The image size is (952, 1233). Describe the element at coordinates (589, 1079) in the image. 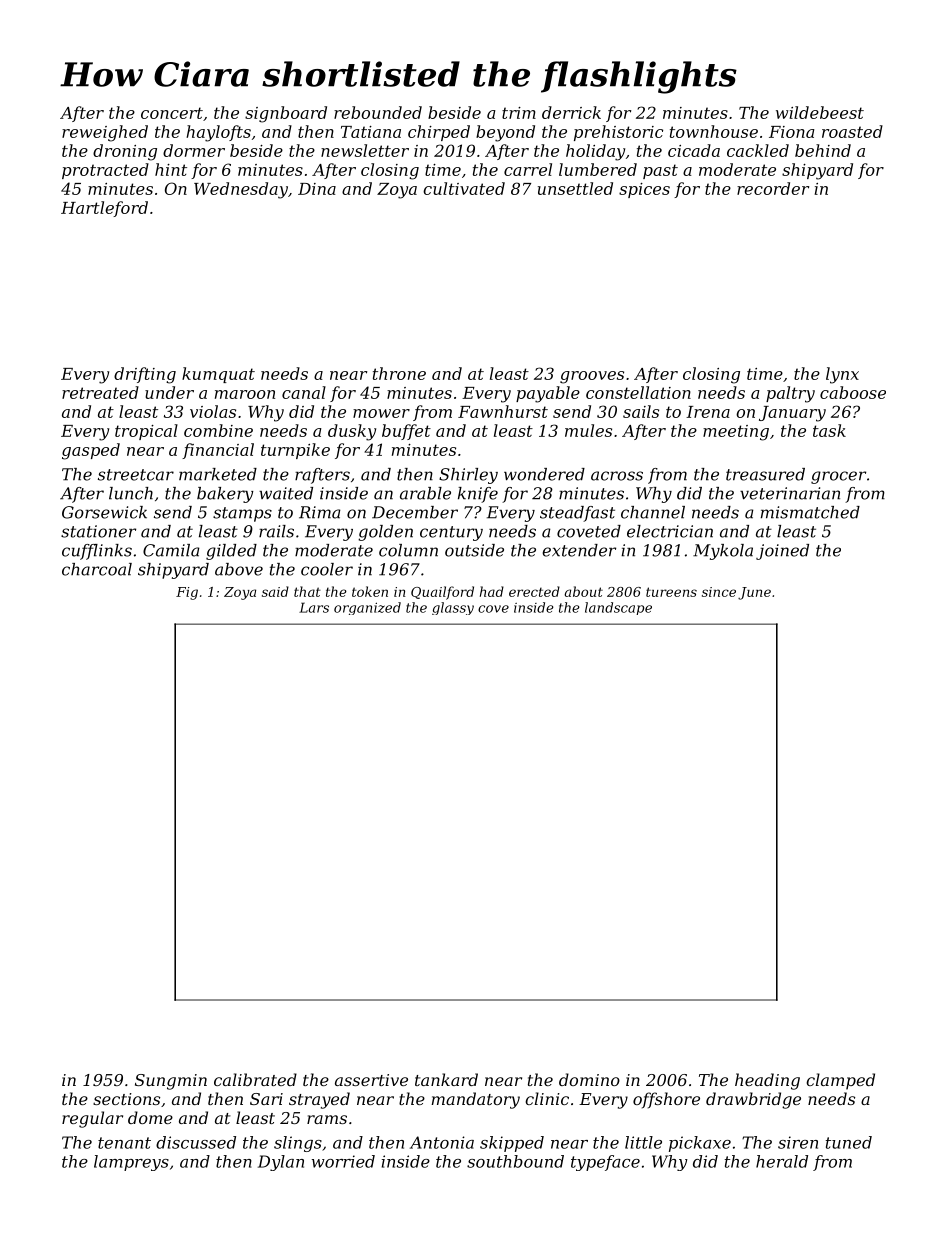

I see `domino` at that location.
